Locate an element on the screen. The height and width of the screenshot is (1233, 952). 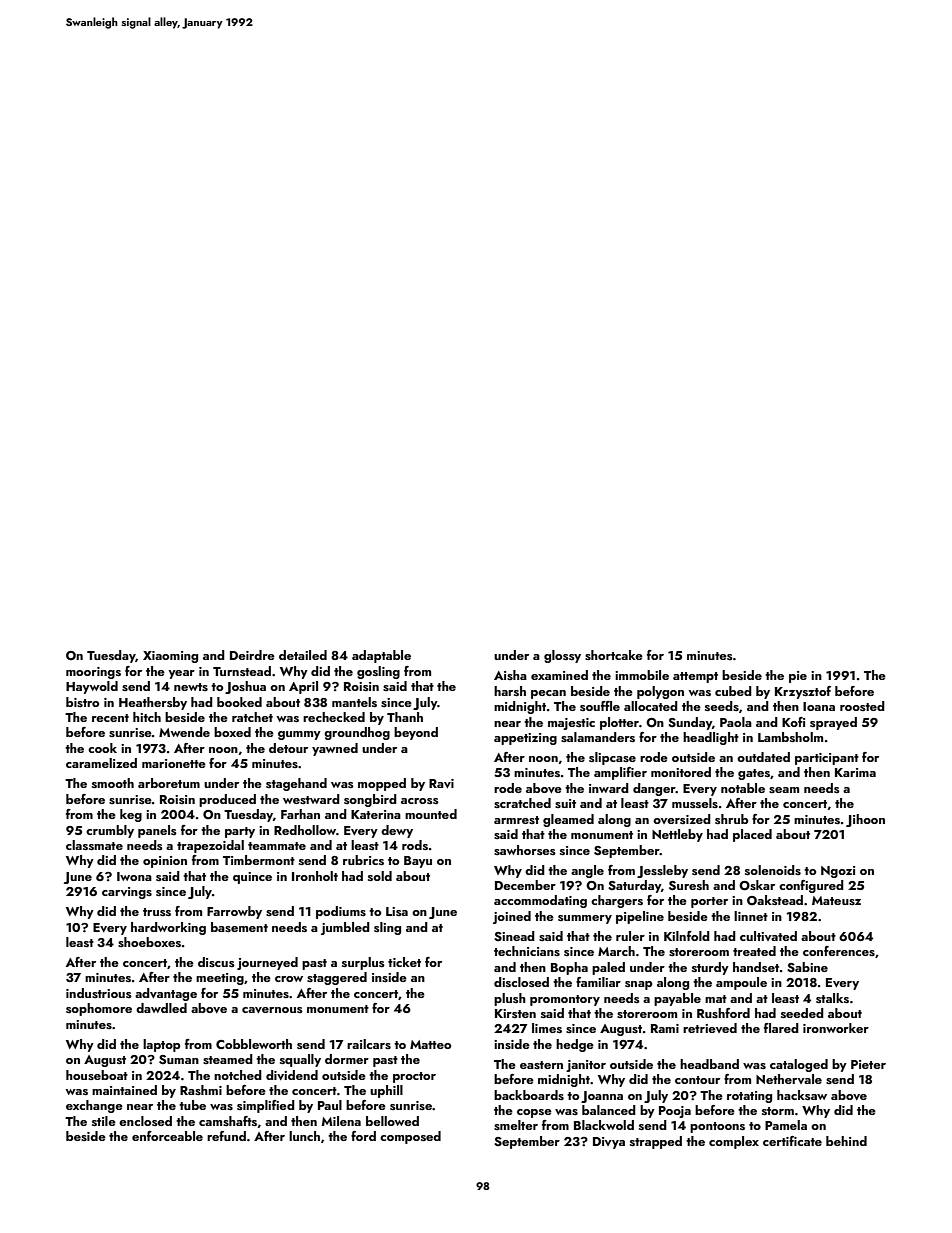
basement is located at coordinates (239, 927).
